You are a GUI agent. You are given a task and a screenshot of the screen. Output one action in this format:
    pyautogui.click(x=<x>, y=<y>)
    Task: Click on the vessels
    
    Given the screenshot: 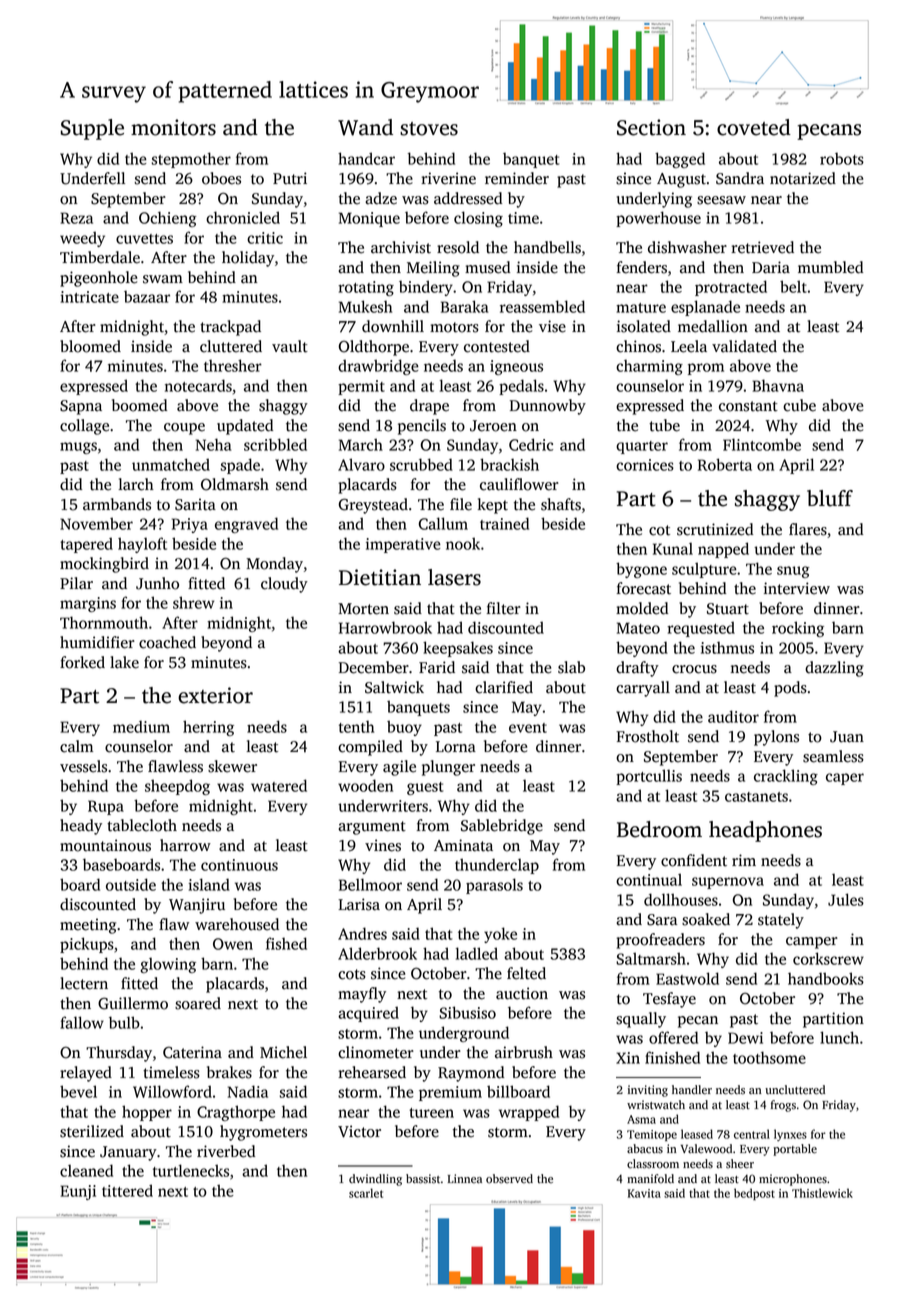 What is the action you would take?
    pyautogui.click(x=83, y=766)
